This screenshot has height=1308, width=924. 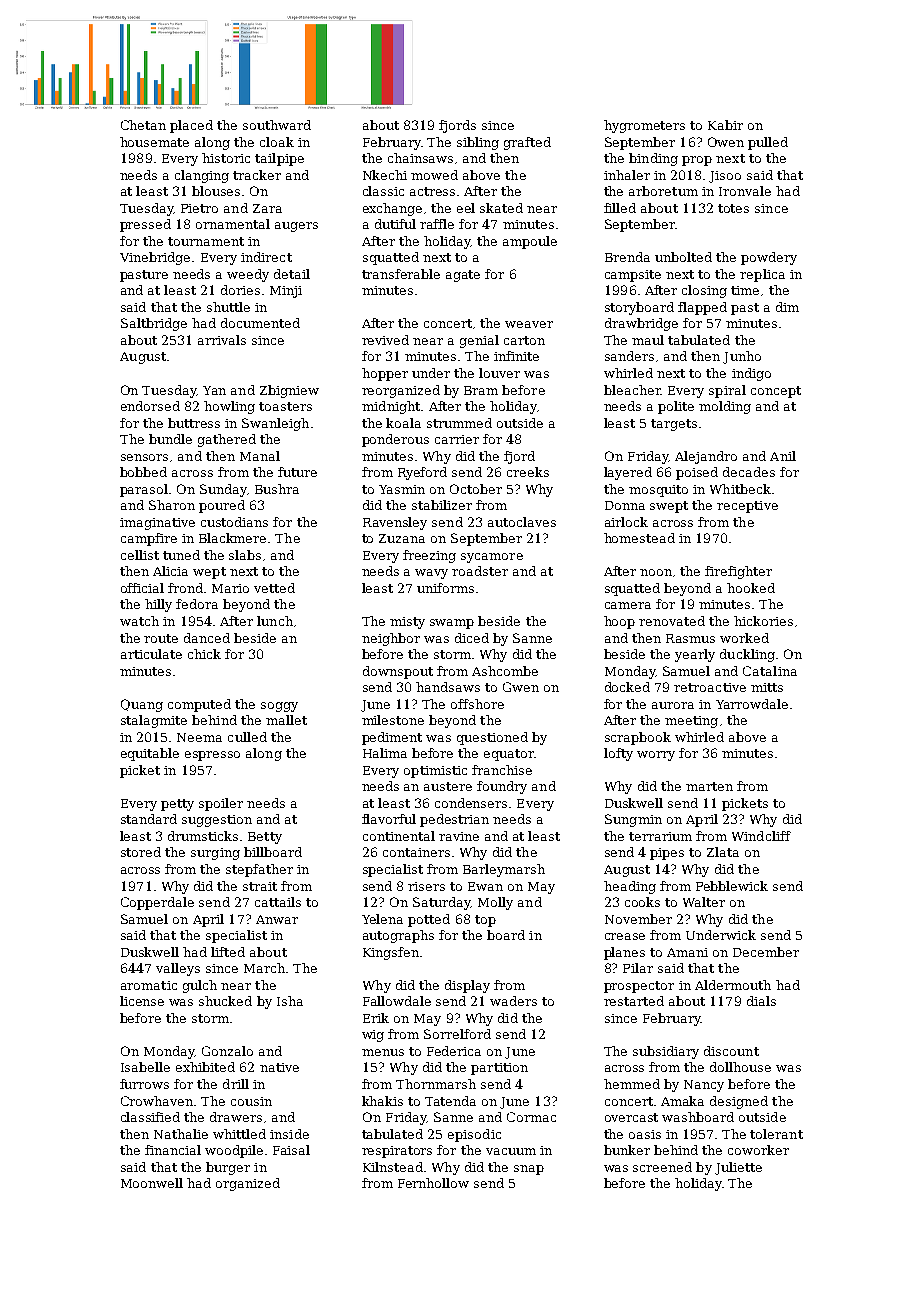 I want to click on firefighter, so click(x=738, y=572).
